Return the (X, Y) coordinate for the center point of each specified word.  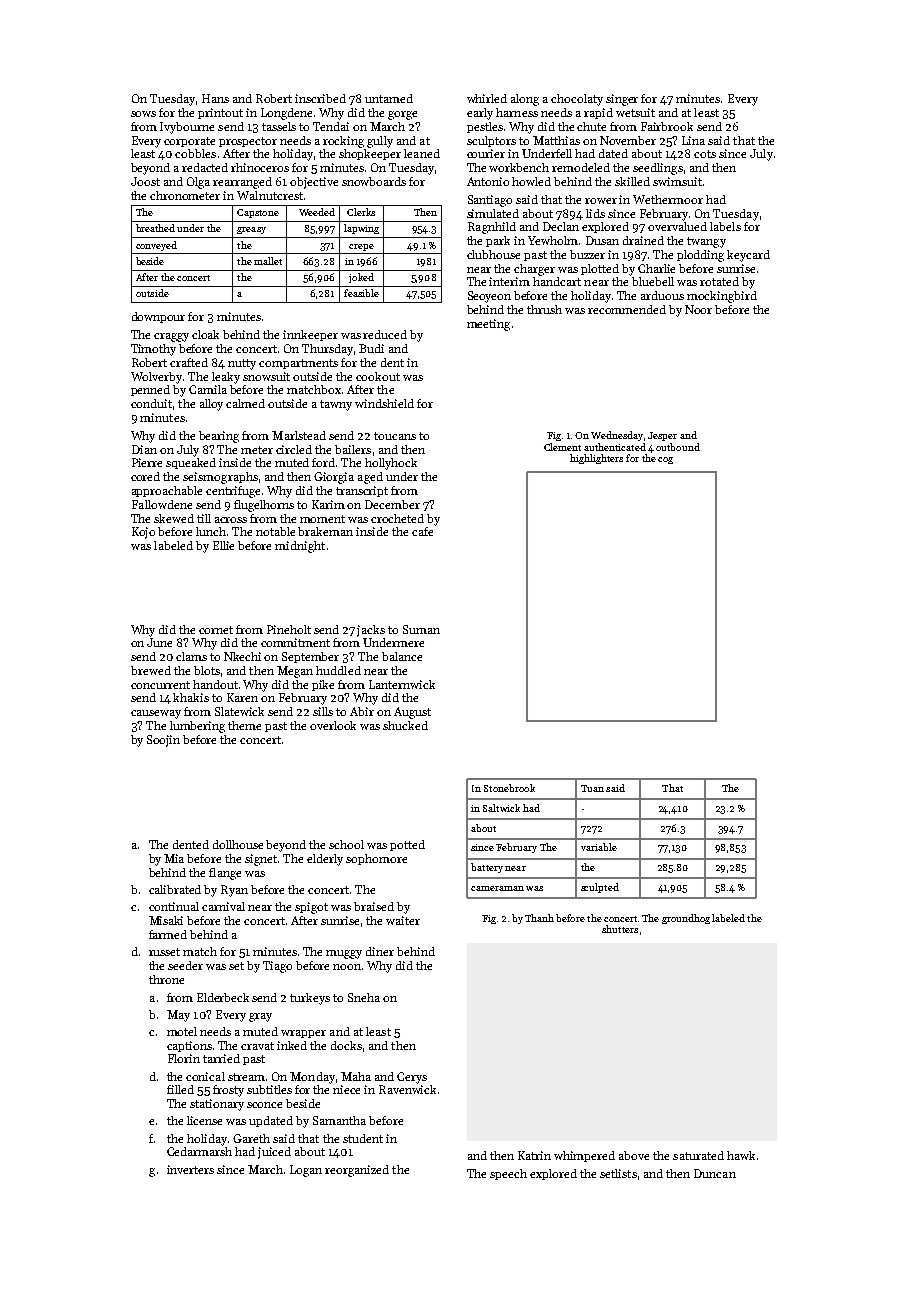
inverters (190, 1169)
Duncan (715, 1173)
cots (705, 154)
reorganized (357, 1171)
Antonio (488, 181)
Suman (421, 629)
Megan (295, 672)
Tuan (592, 788)
